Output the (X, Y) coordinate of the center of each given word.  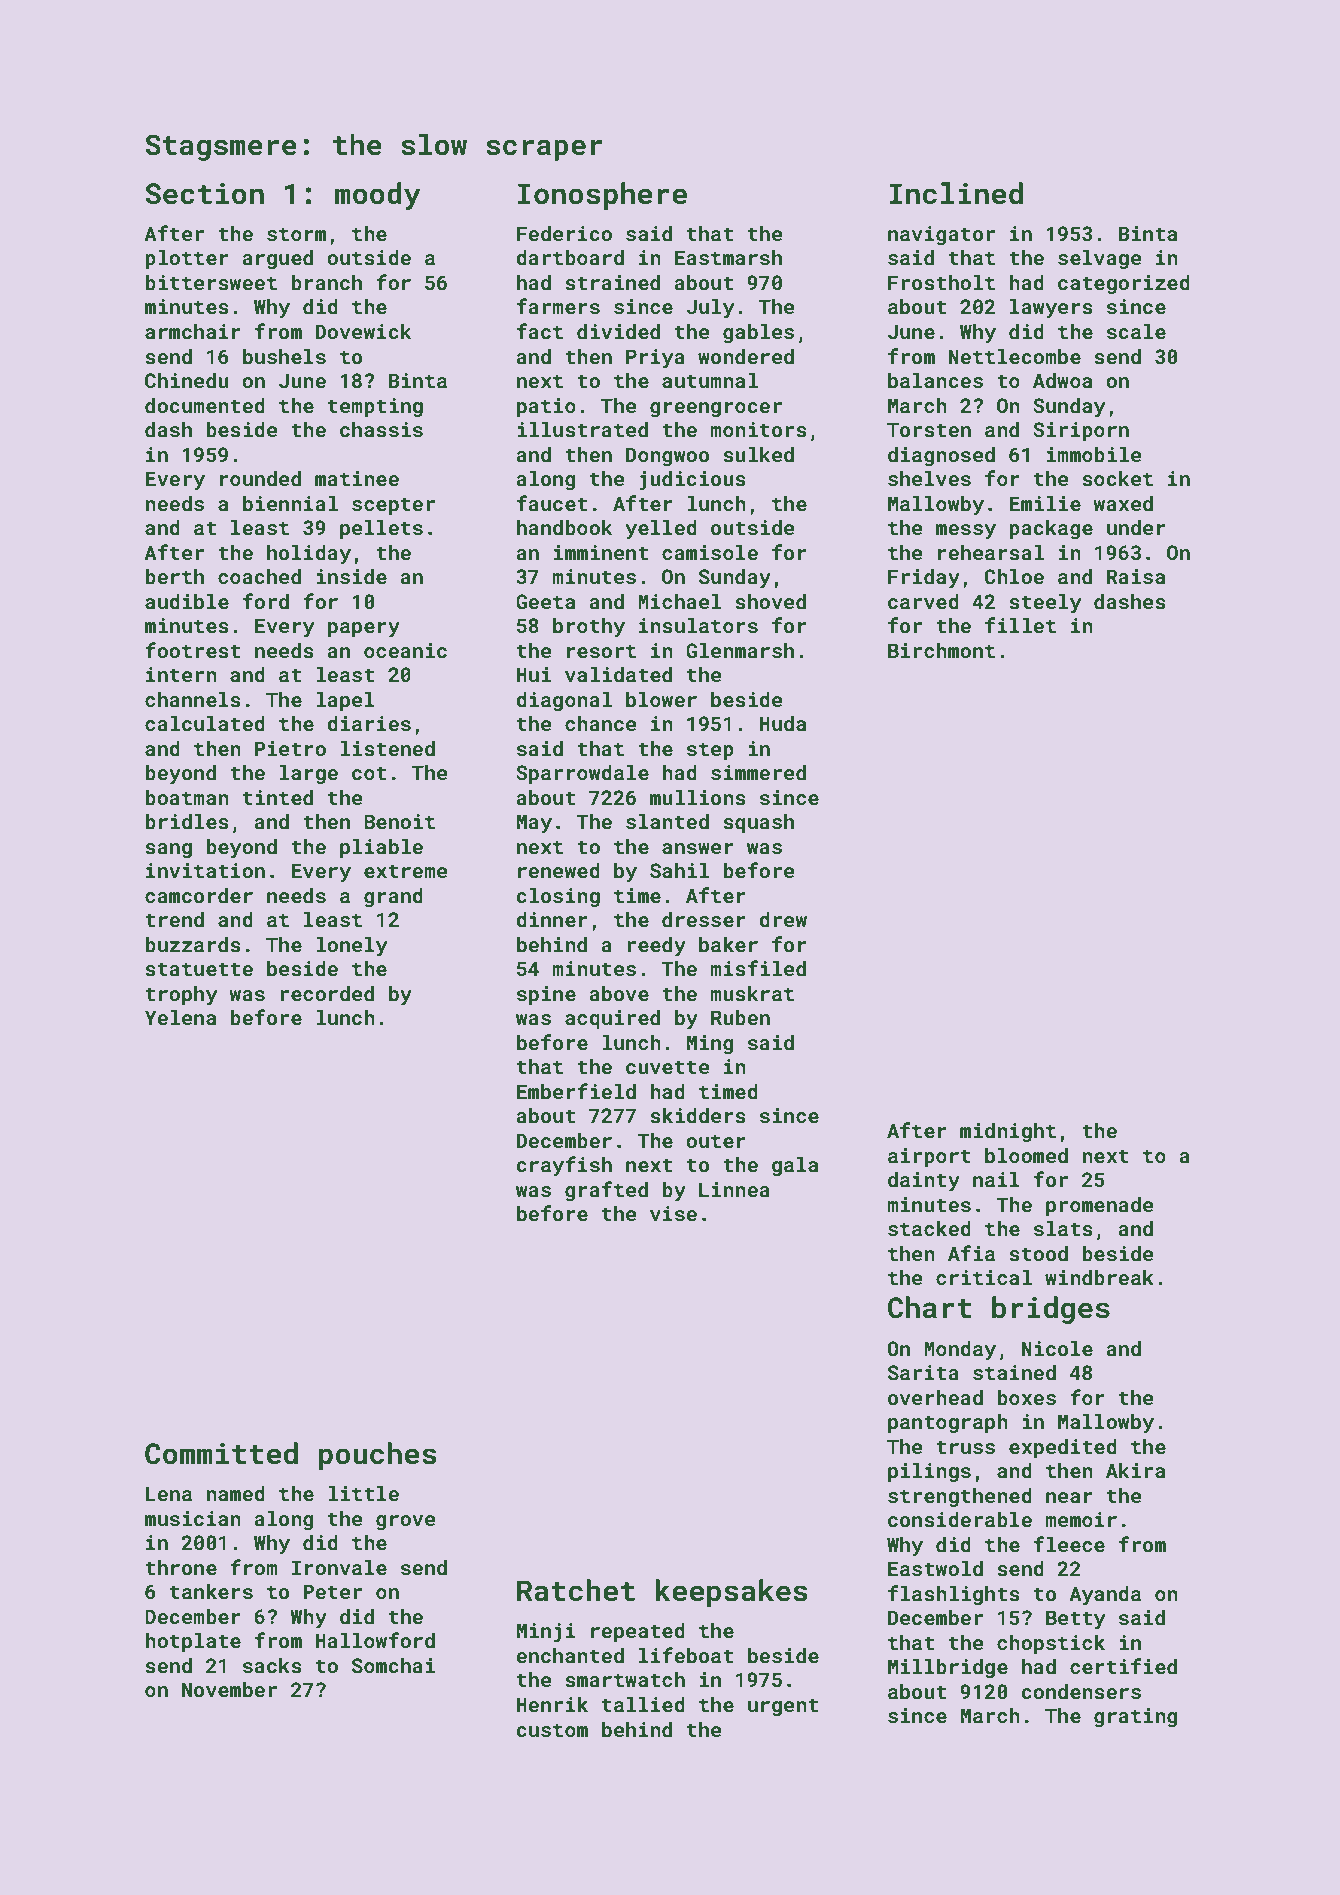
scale (1136, 331)
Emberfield (576, 1091)
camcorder (199, 895)
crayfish (564, 1166)
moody (378, 196)
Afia (971, 1253)
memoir (1081, 1519)
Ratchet (576, 1590)
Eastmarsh (728, 257)
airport (929, 1157)
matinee (357, 478)
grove (406, 1522)
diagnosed (941, 456)
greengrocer (716, 409)
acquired (612, 1019)
